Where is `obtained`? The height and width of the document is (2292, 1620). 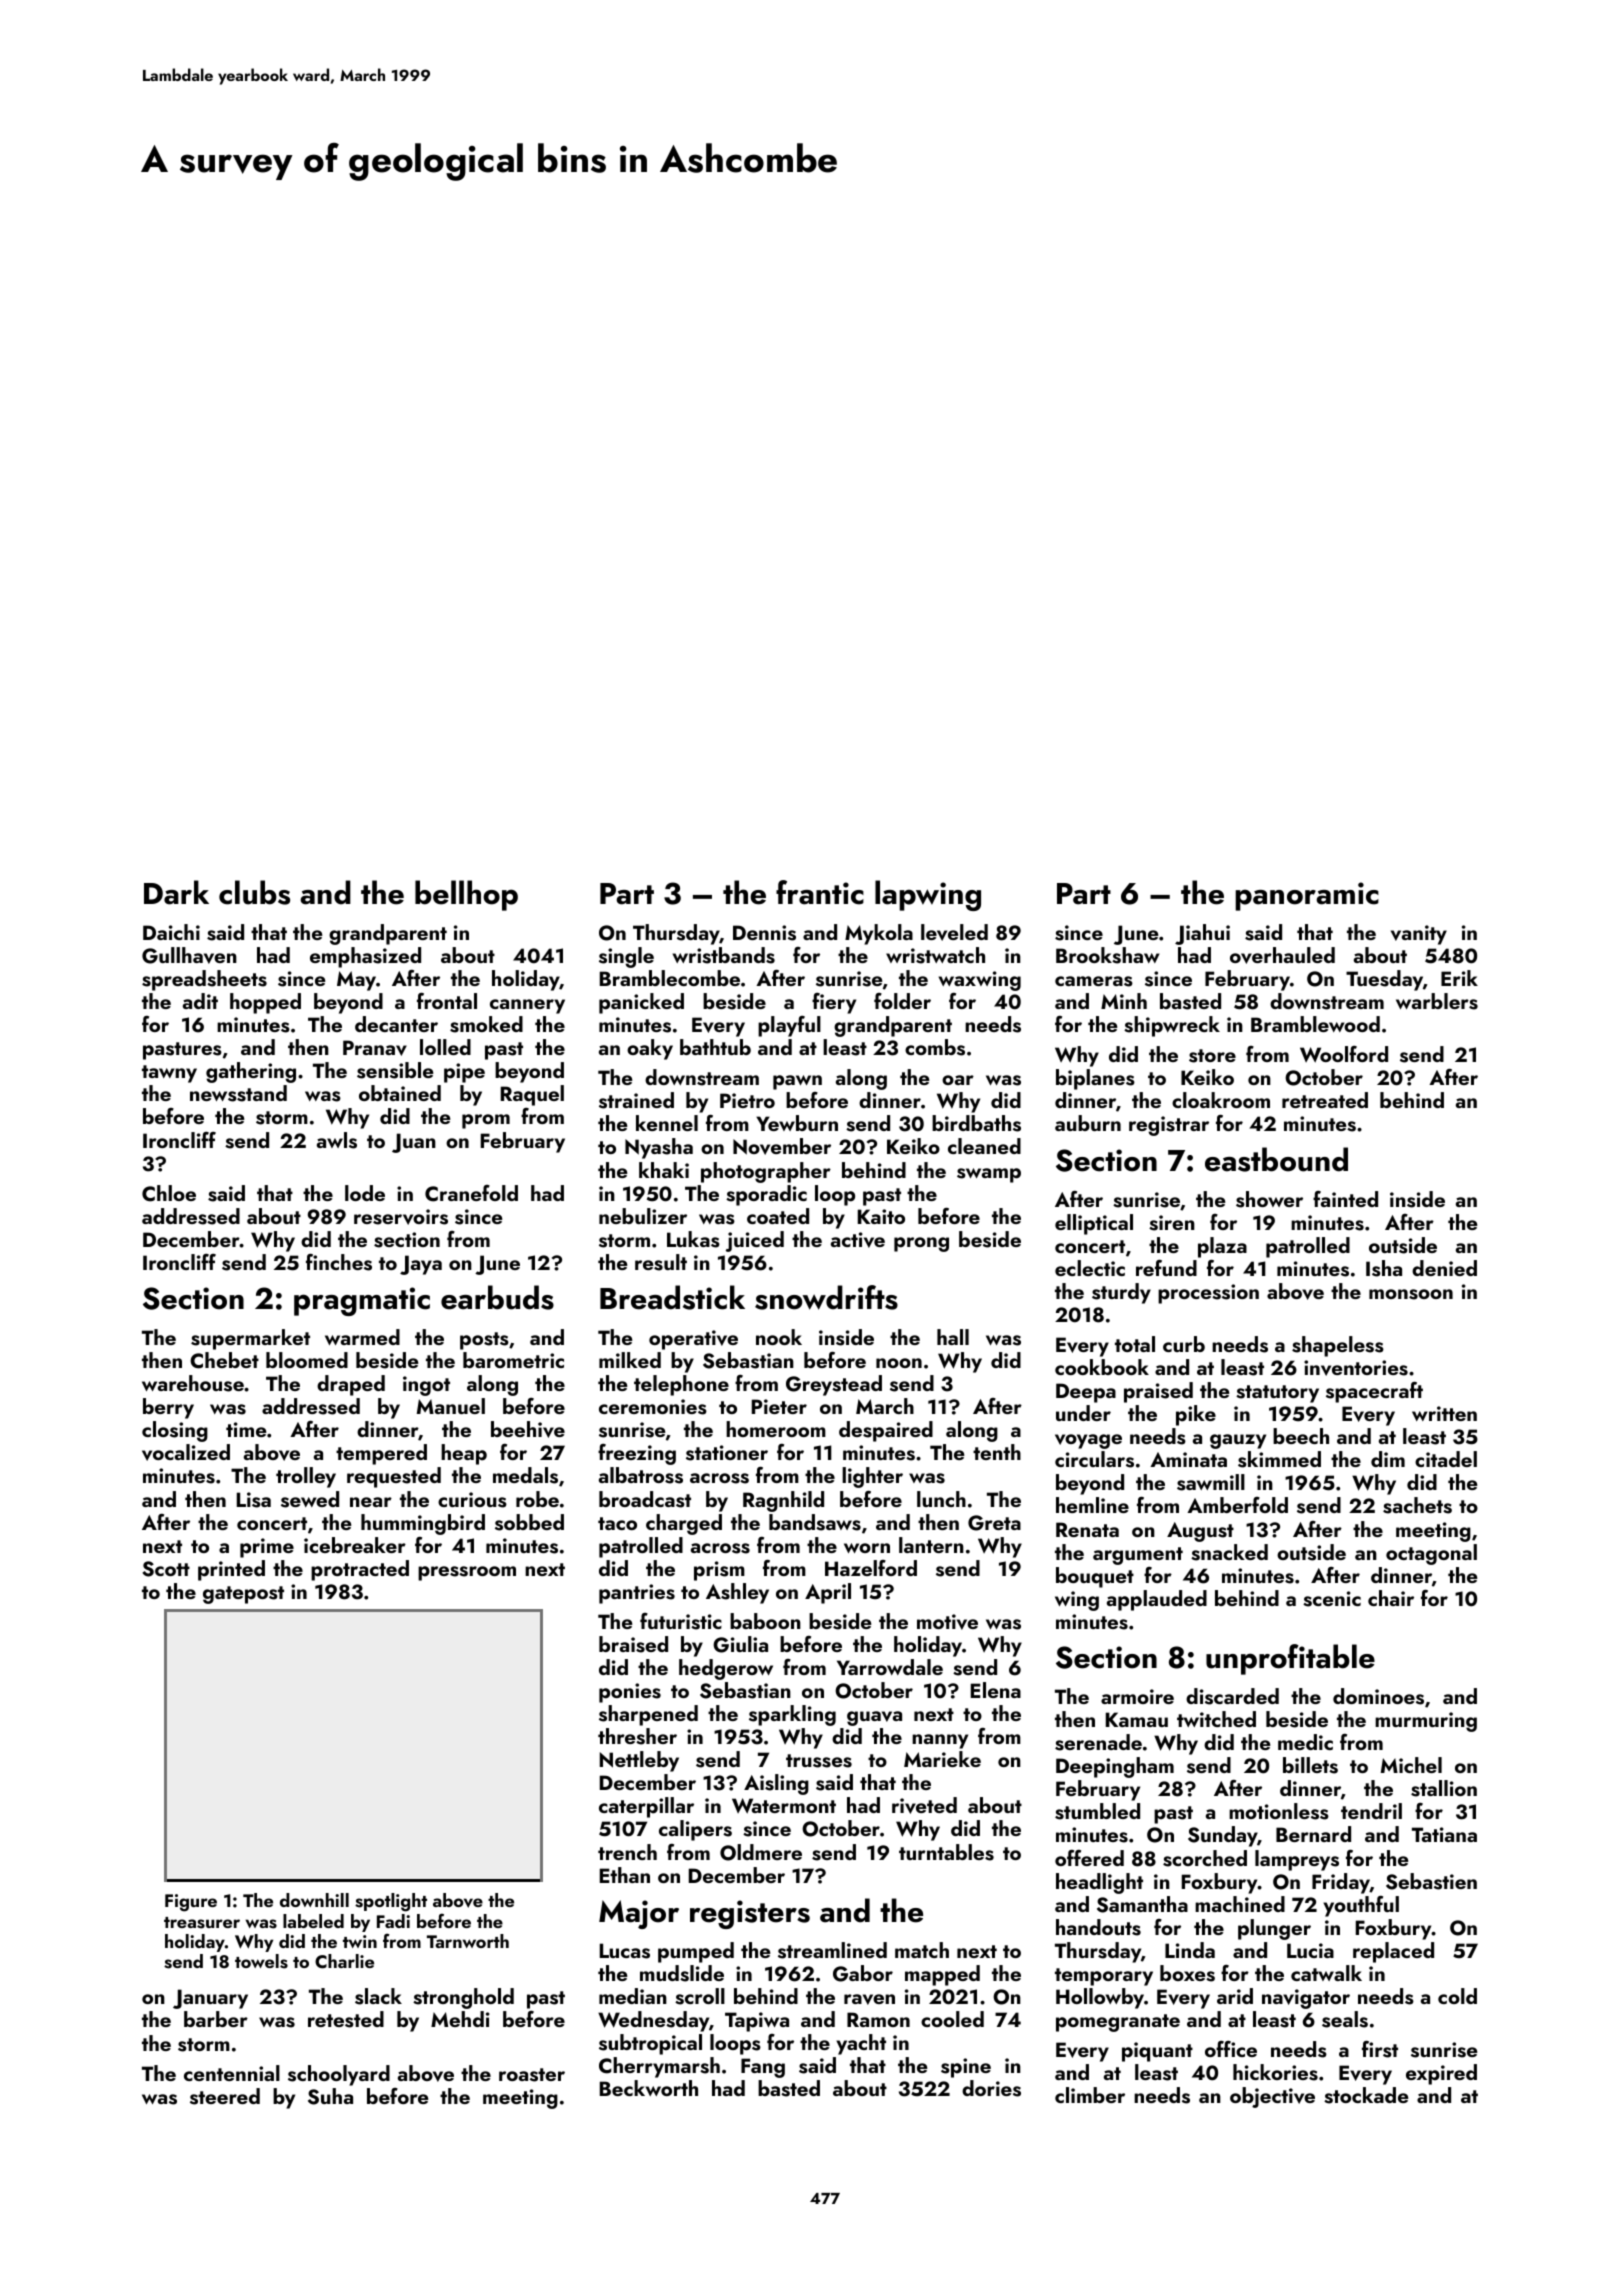 obtained is located at coordinates (400, 1093).
